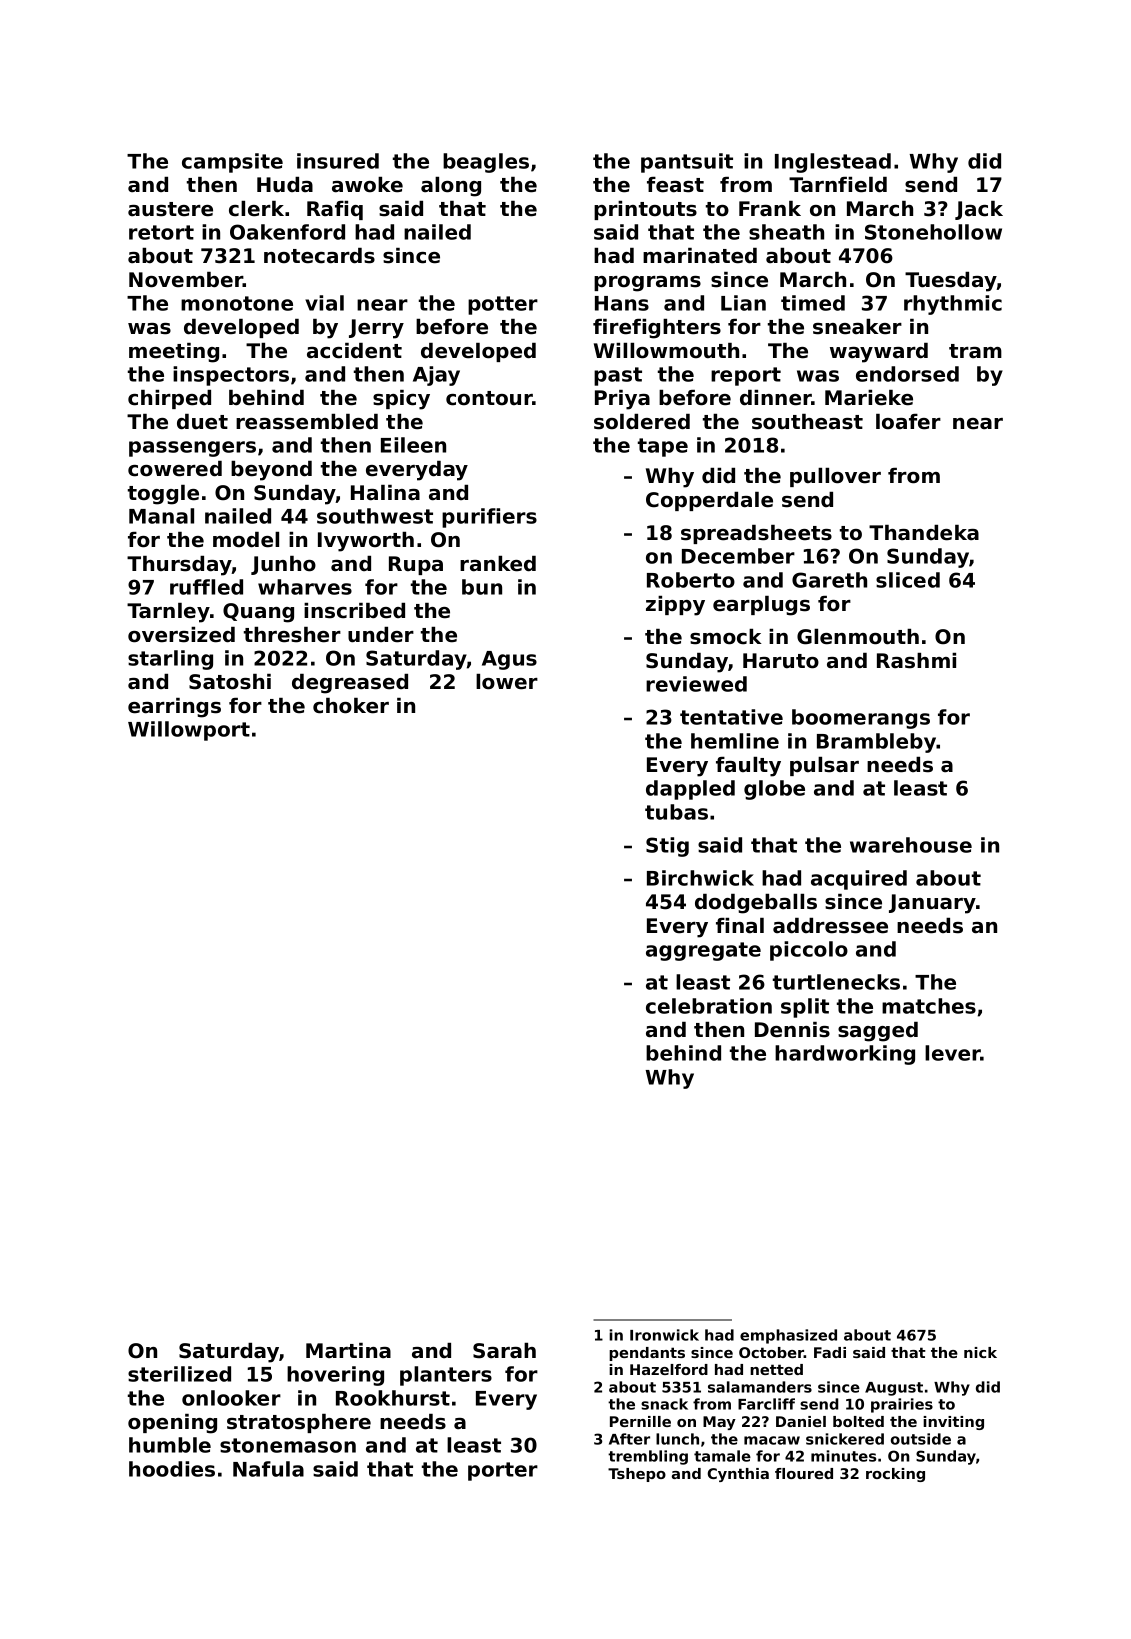 The width and height of the screenshot is (1131, 1639). Describe the element at coordinates (307, 422) in the screenshot. I see `reassembled` at that location.
